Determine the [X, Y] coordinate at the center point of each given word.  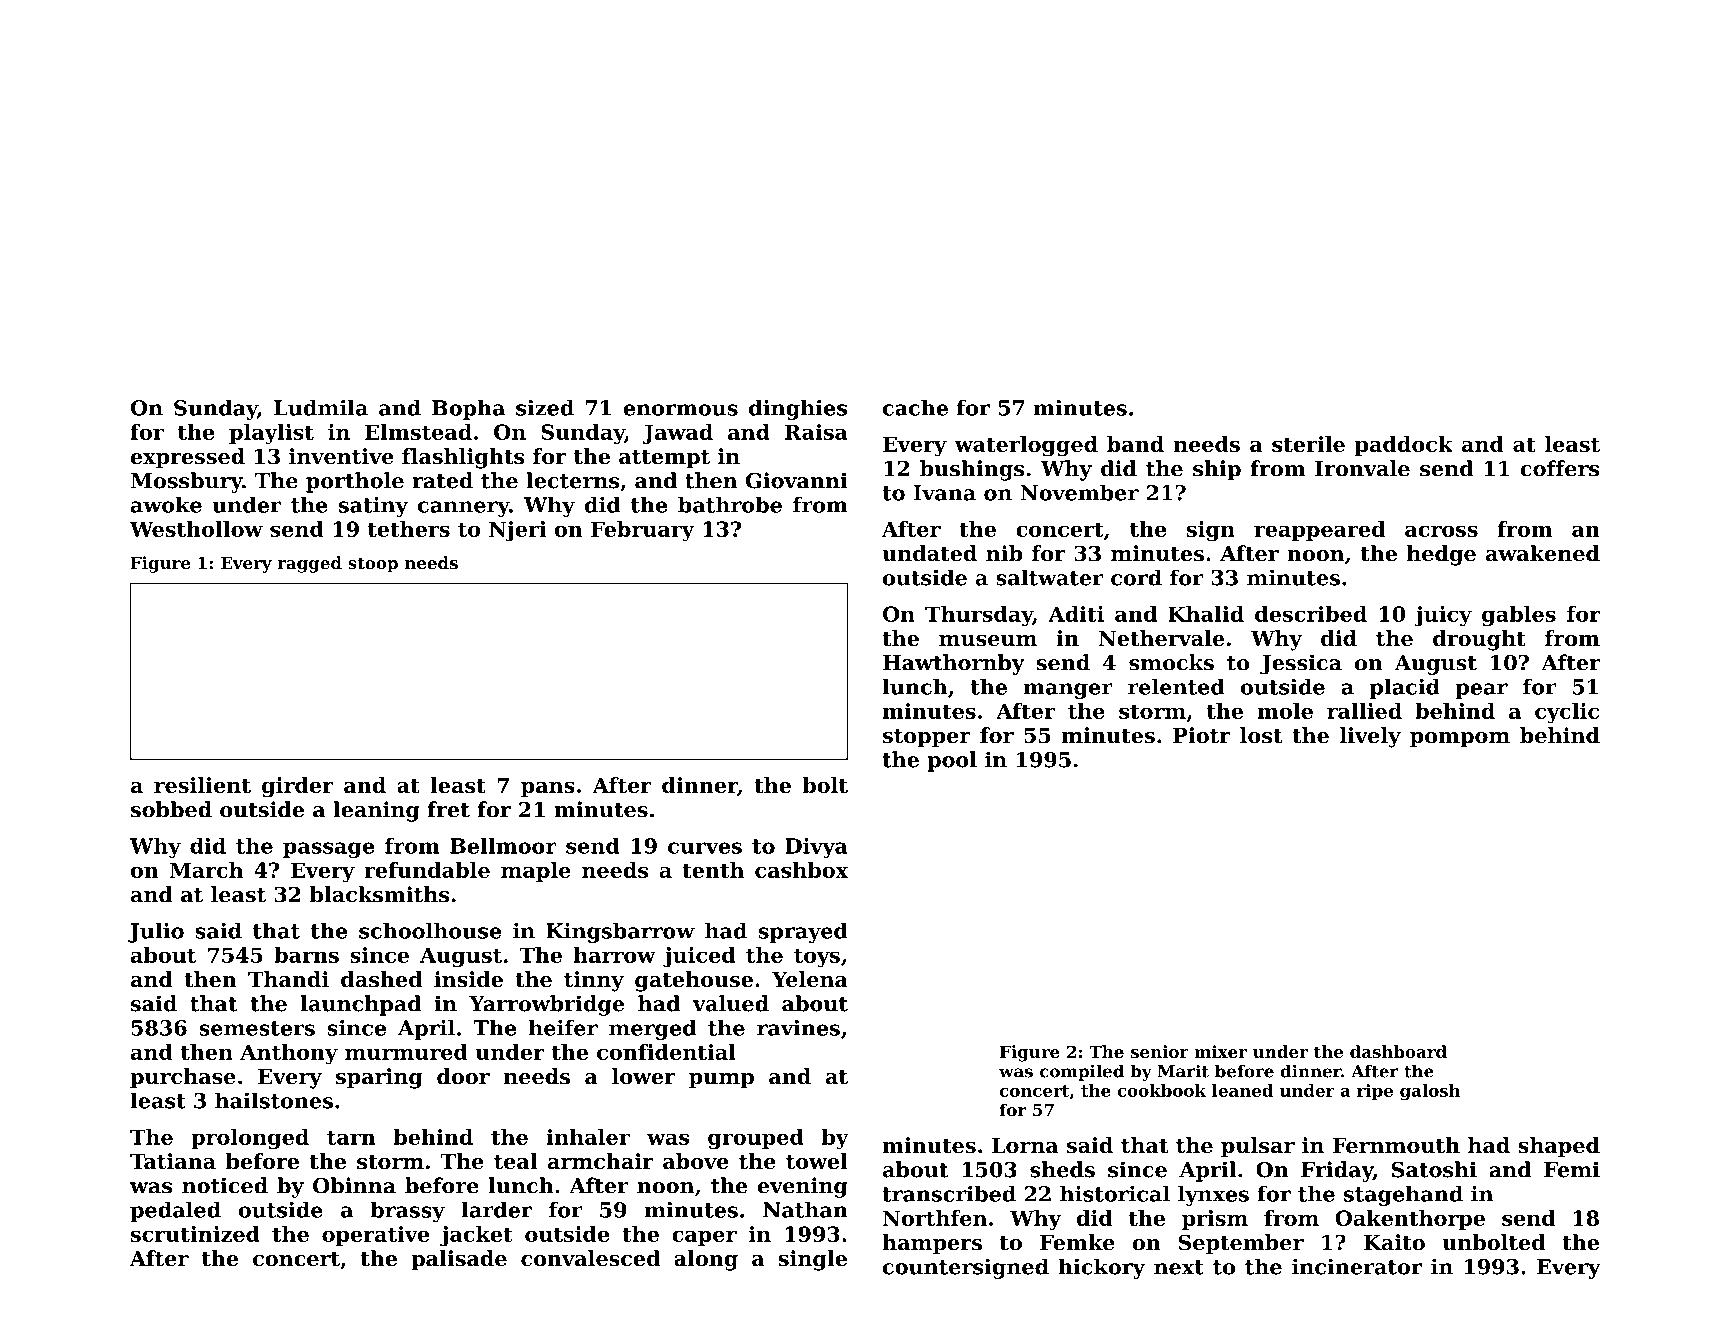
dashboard [1398, 1051]
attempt [664, 459]
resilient [202, 785]
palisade [459, 1260]
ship [1217, 470]
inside [468, 979]
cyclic [1567, 713]
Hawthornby [954, 664]
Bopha [468, 409]
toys [817, 958]
